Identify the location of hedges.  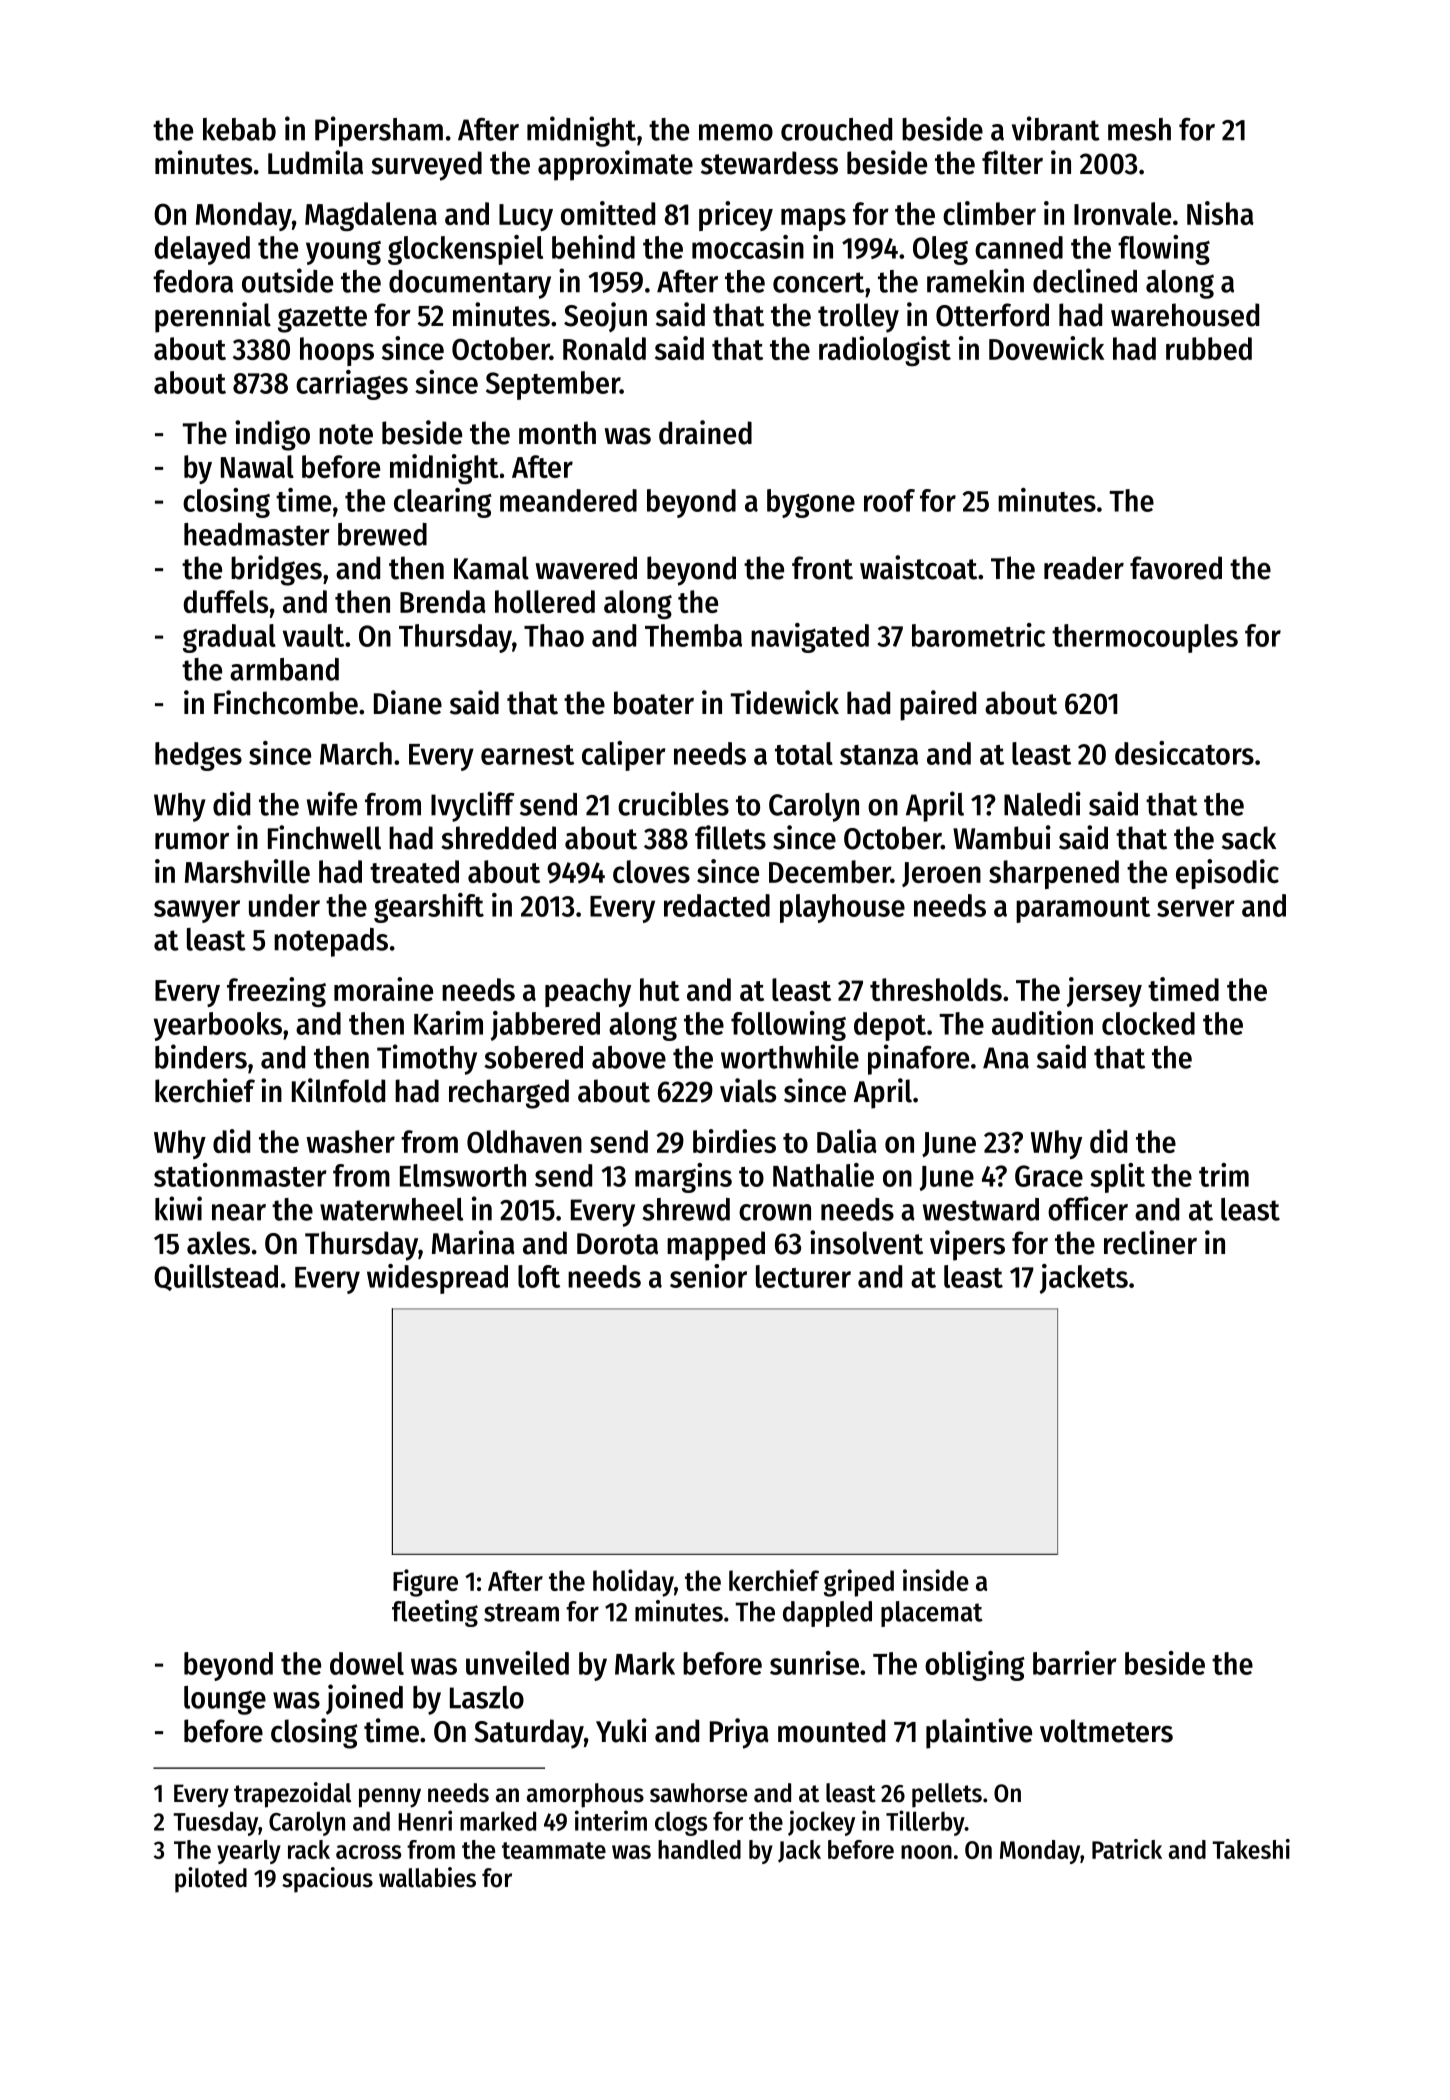
(198, 756).
